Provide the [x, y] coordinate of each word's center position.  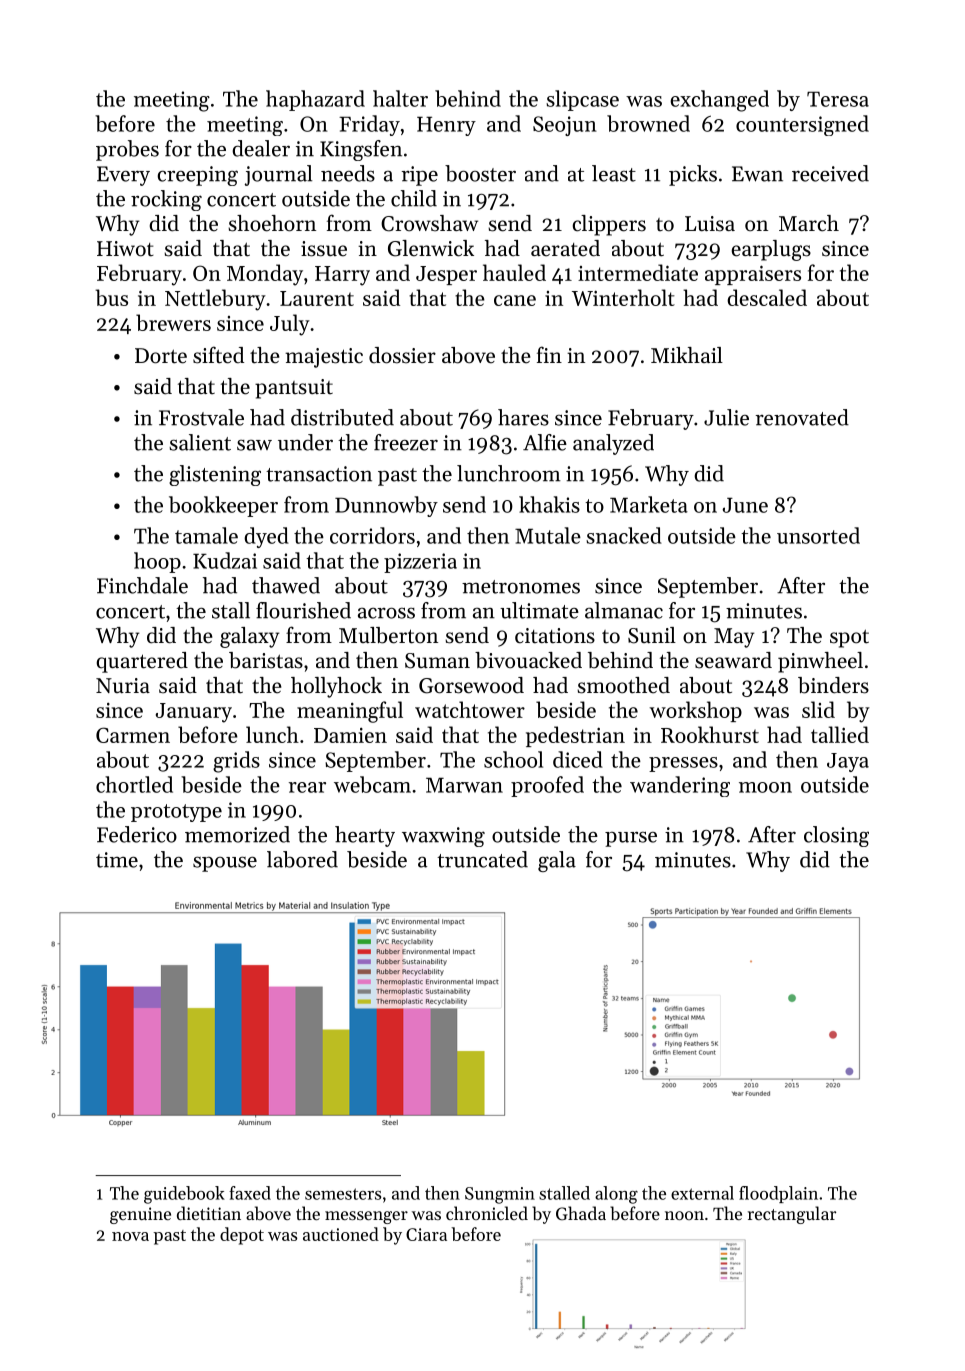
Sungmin [500, 1195]
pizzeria [420, 563]
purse [631, 839]
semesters [343, 1194]
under [305, 442]
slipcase [582, 100]
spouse [225, 864]
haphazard [315, 100]
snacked [624, 535]
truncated [482, 859]
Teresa [838, 99]
